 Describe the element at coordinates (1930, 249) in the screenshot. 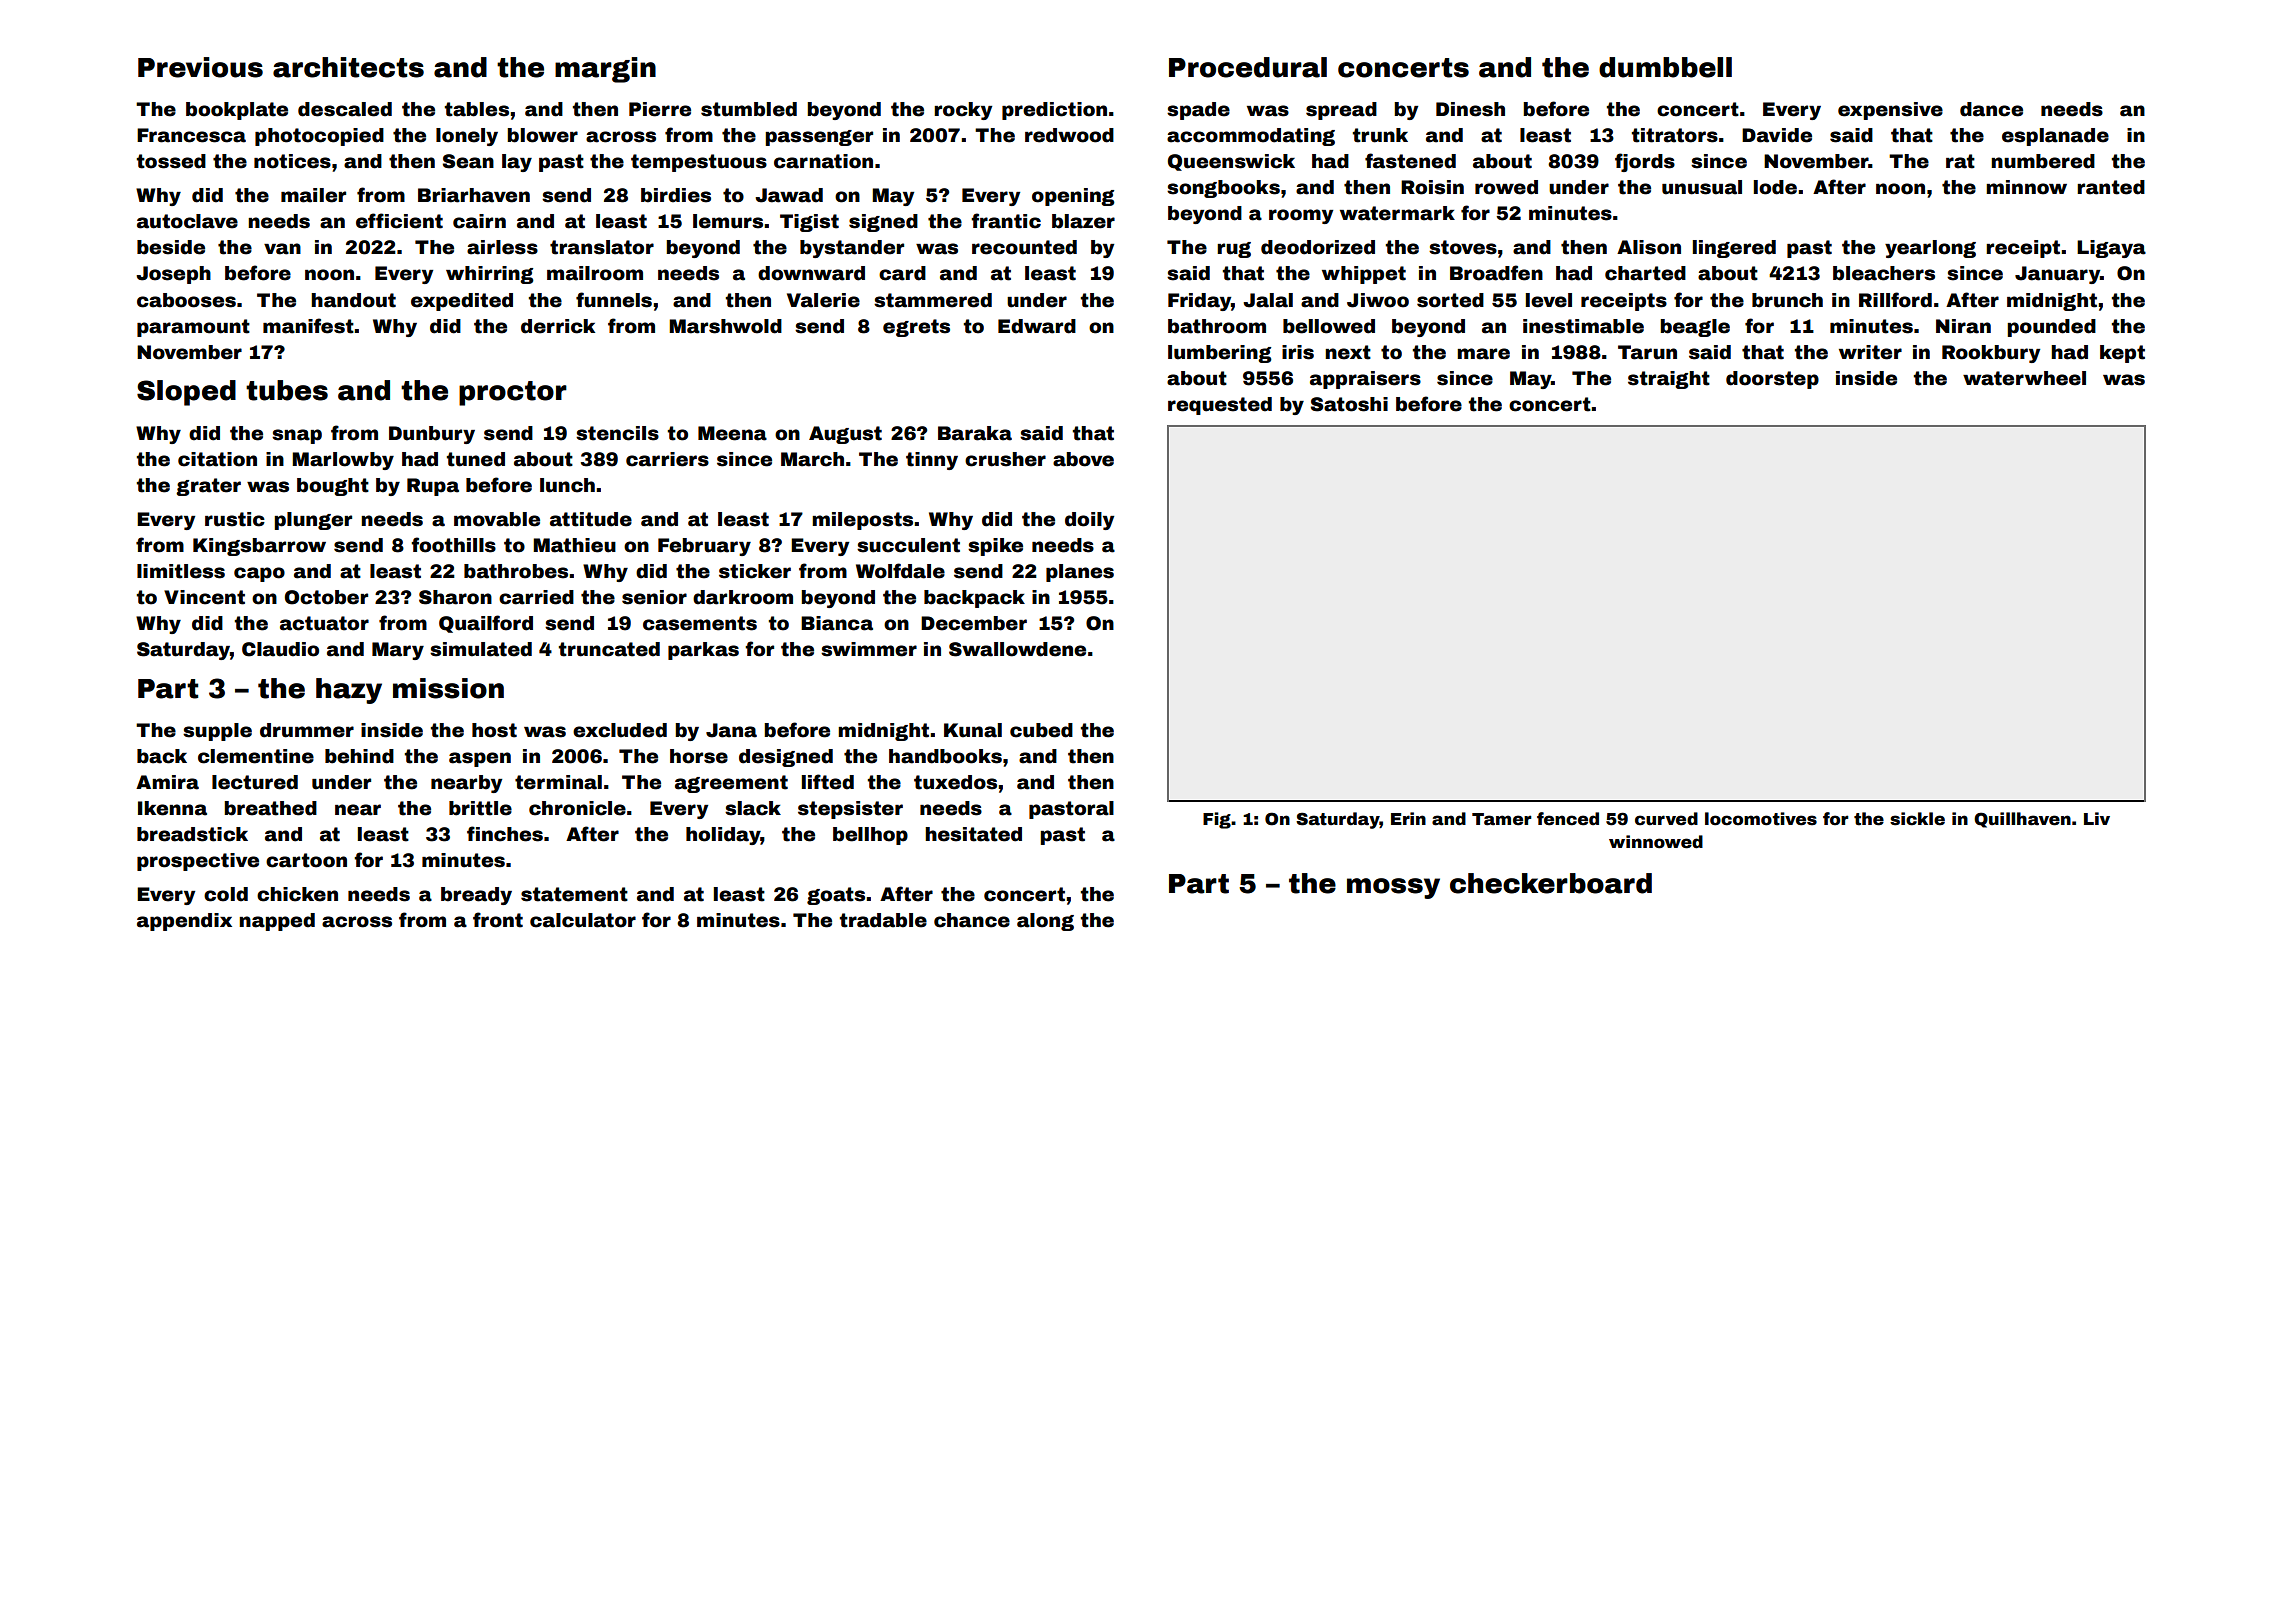

I see `yearlong` at that location.
